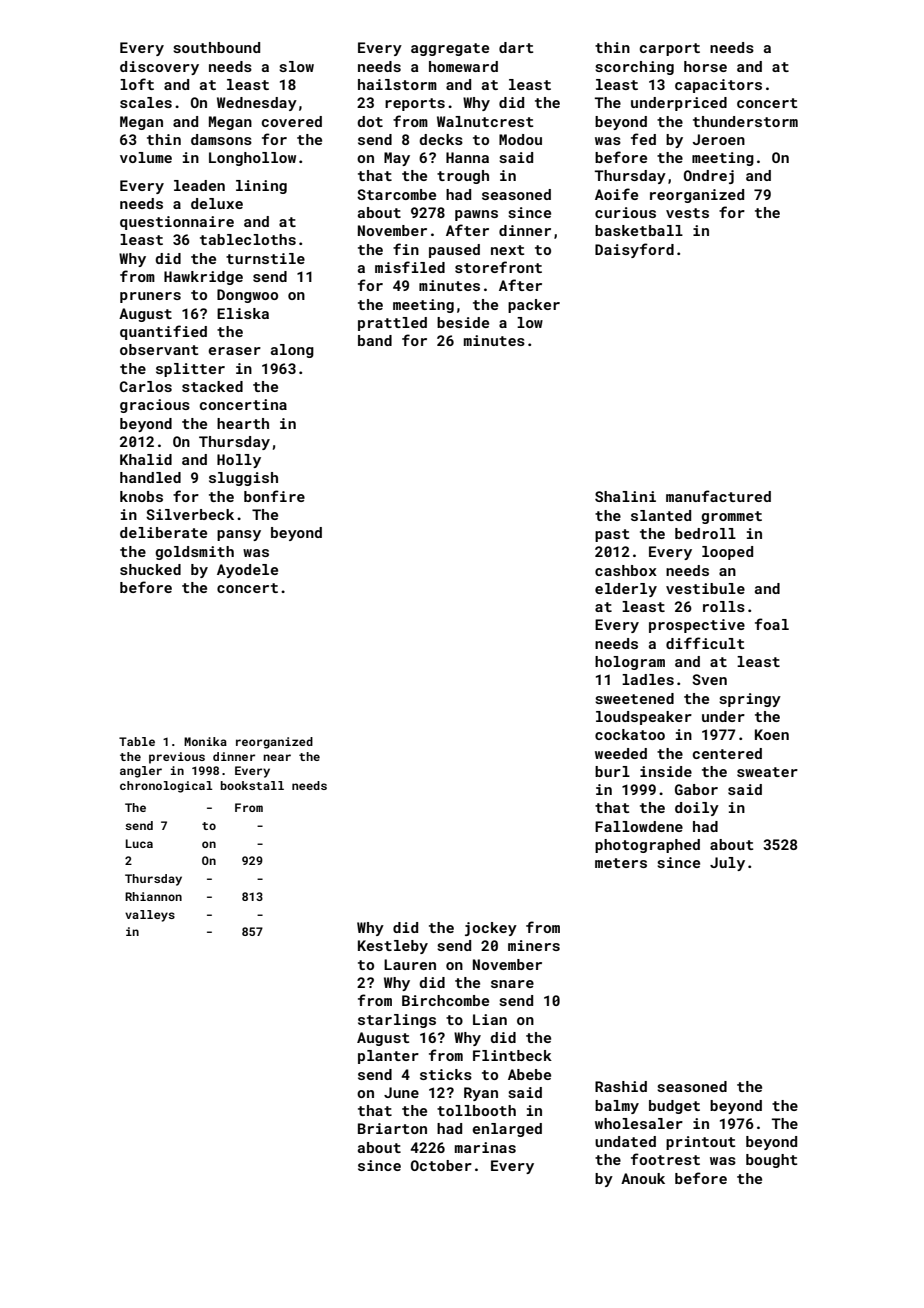 This page has width=924, height=1308. Describe the element at coordinates (727, 864) in the page. I see `July` at that location.
